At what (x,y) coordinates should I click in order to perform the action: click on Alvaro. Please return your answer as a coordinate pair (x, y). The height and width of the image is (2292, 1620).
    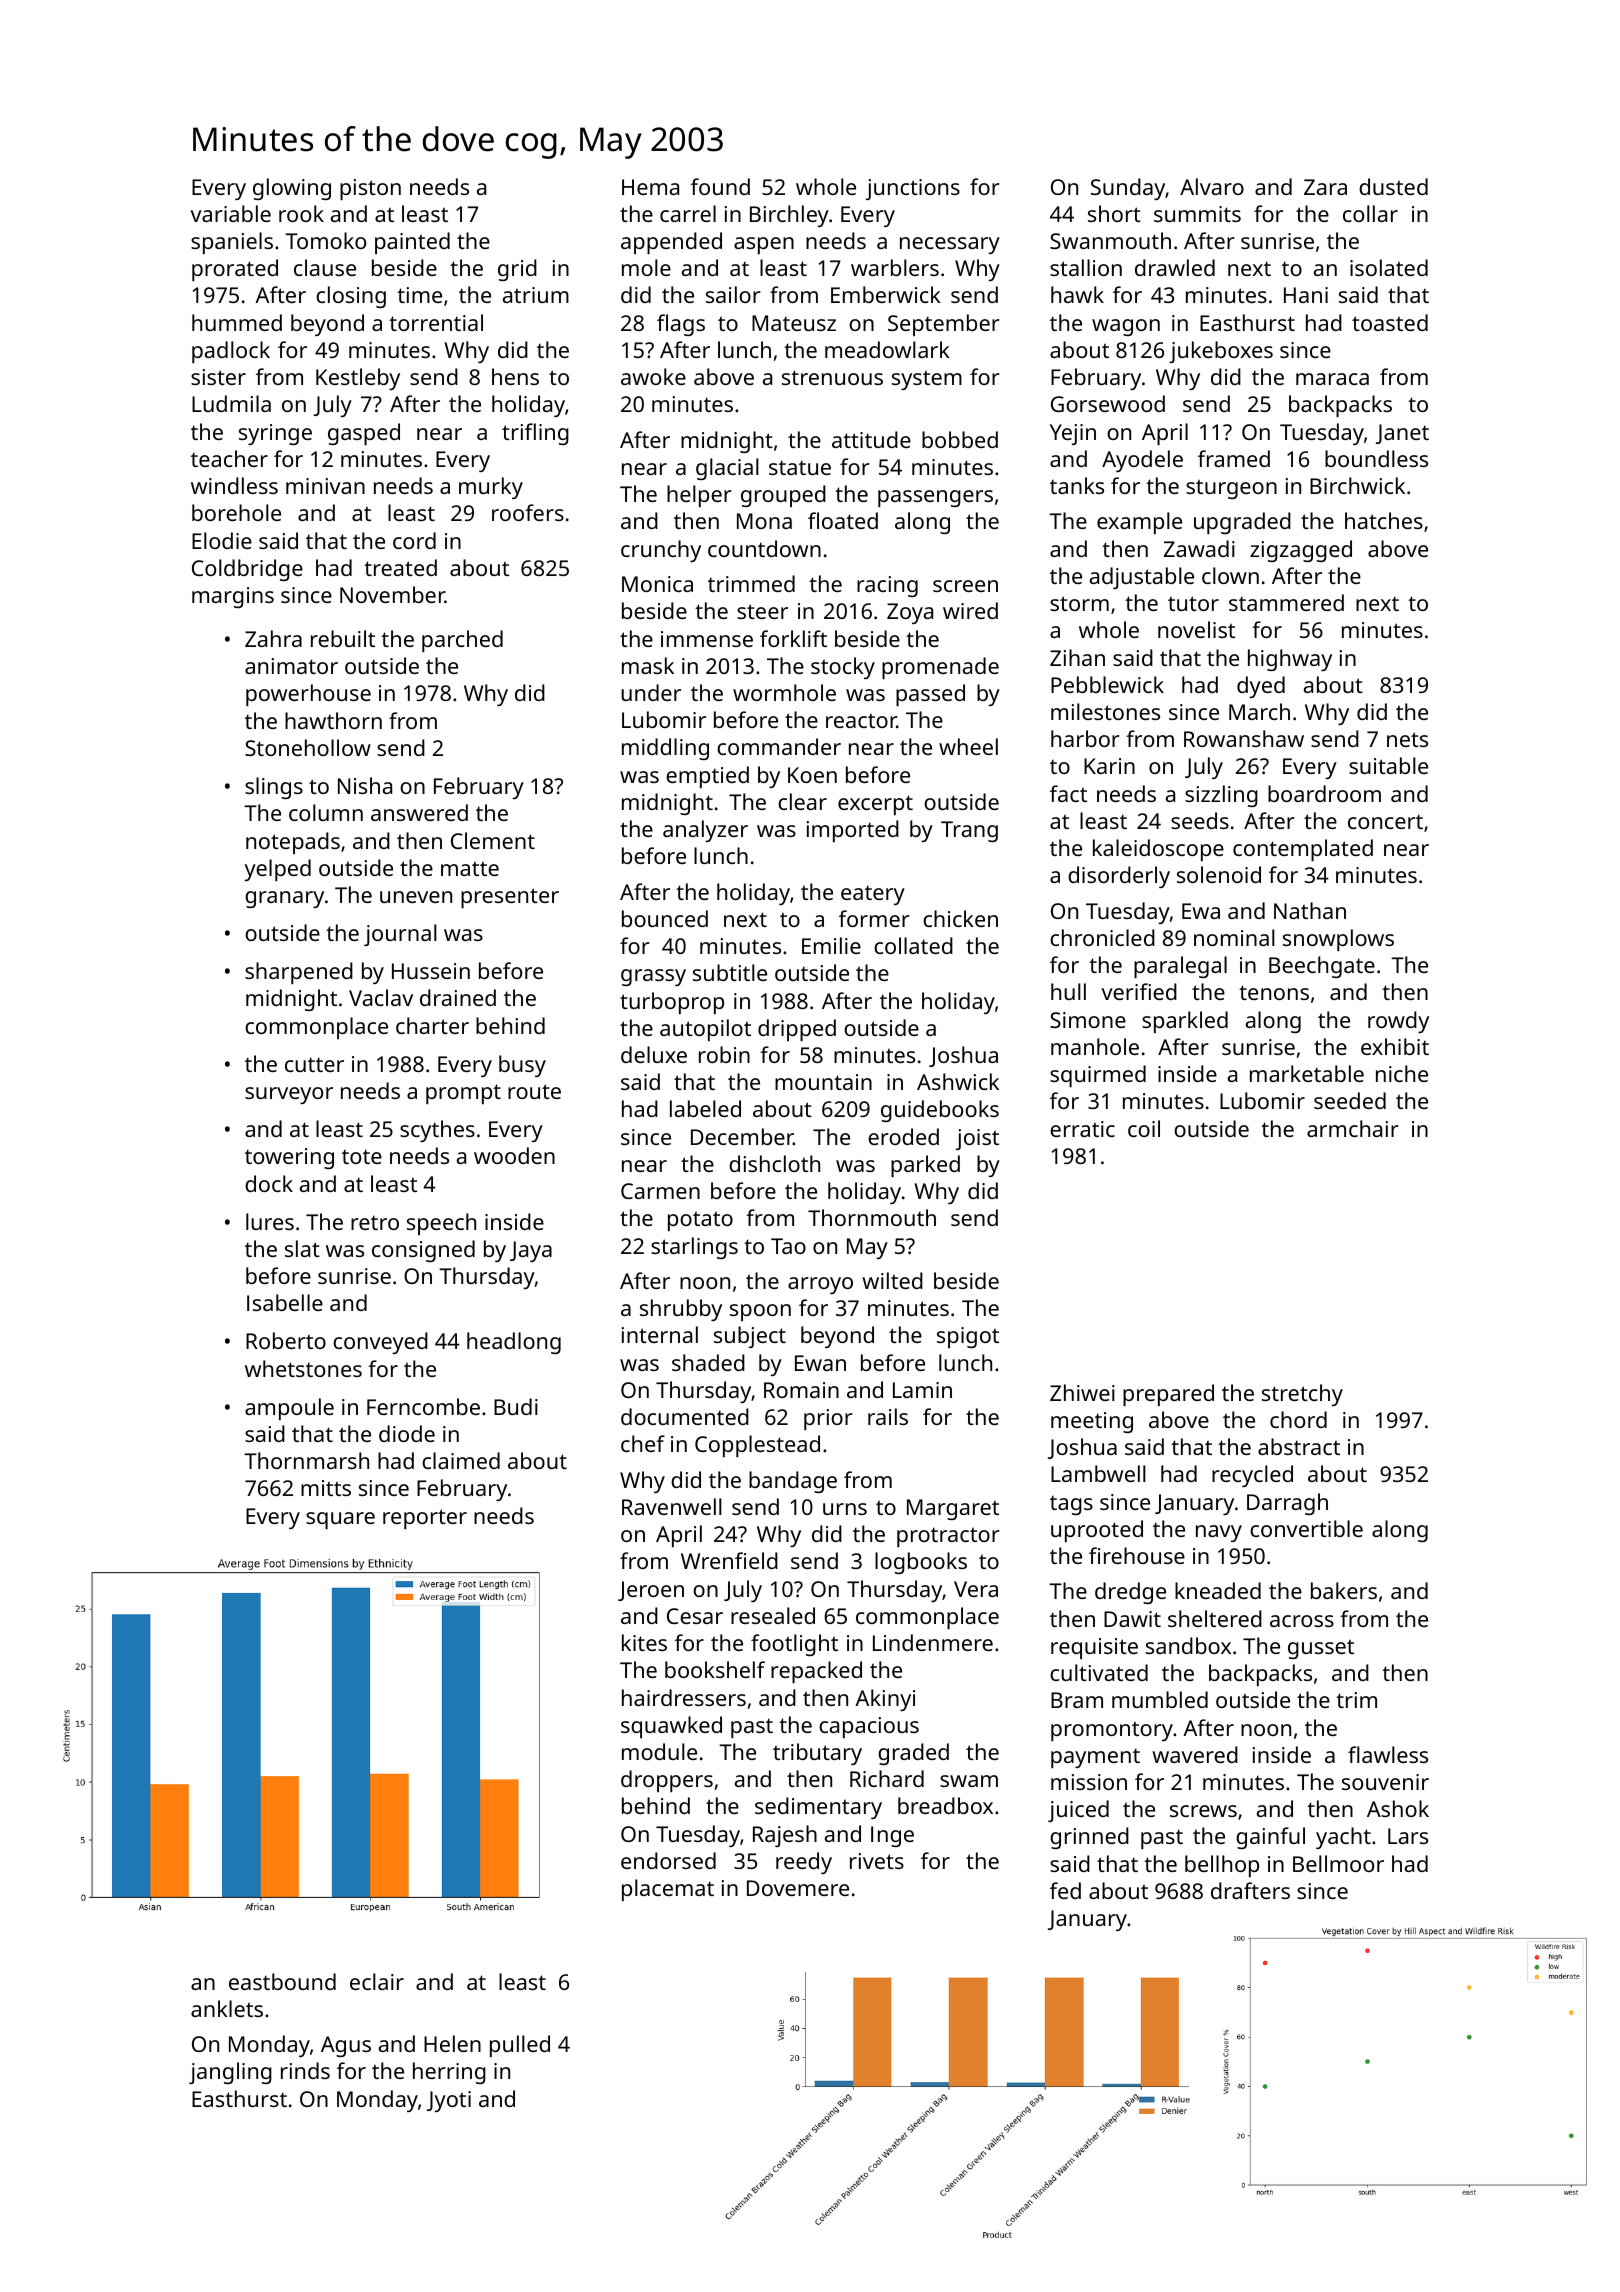
    Looking at the image, I should click on (1212, 186).
